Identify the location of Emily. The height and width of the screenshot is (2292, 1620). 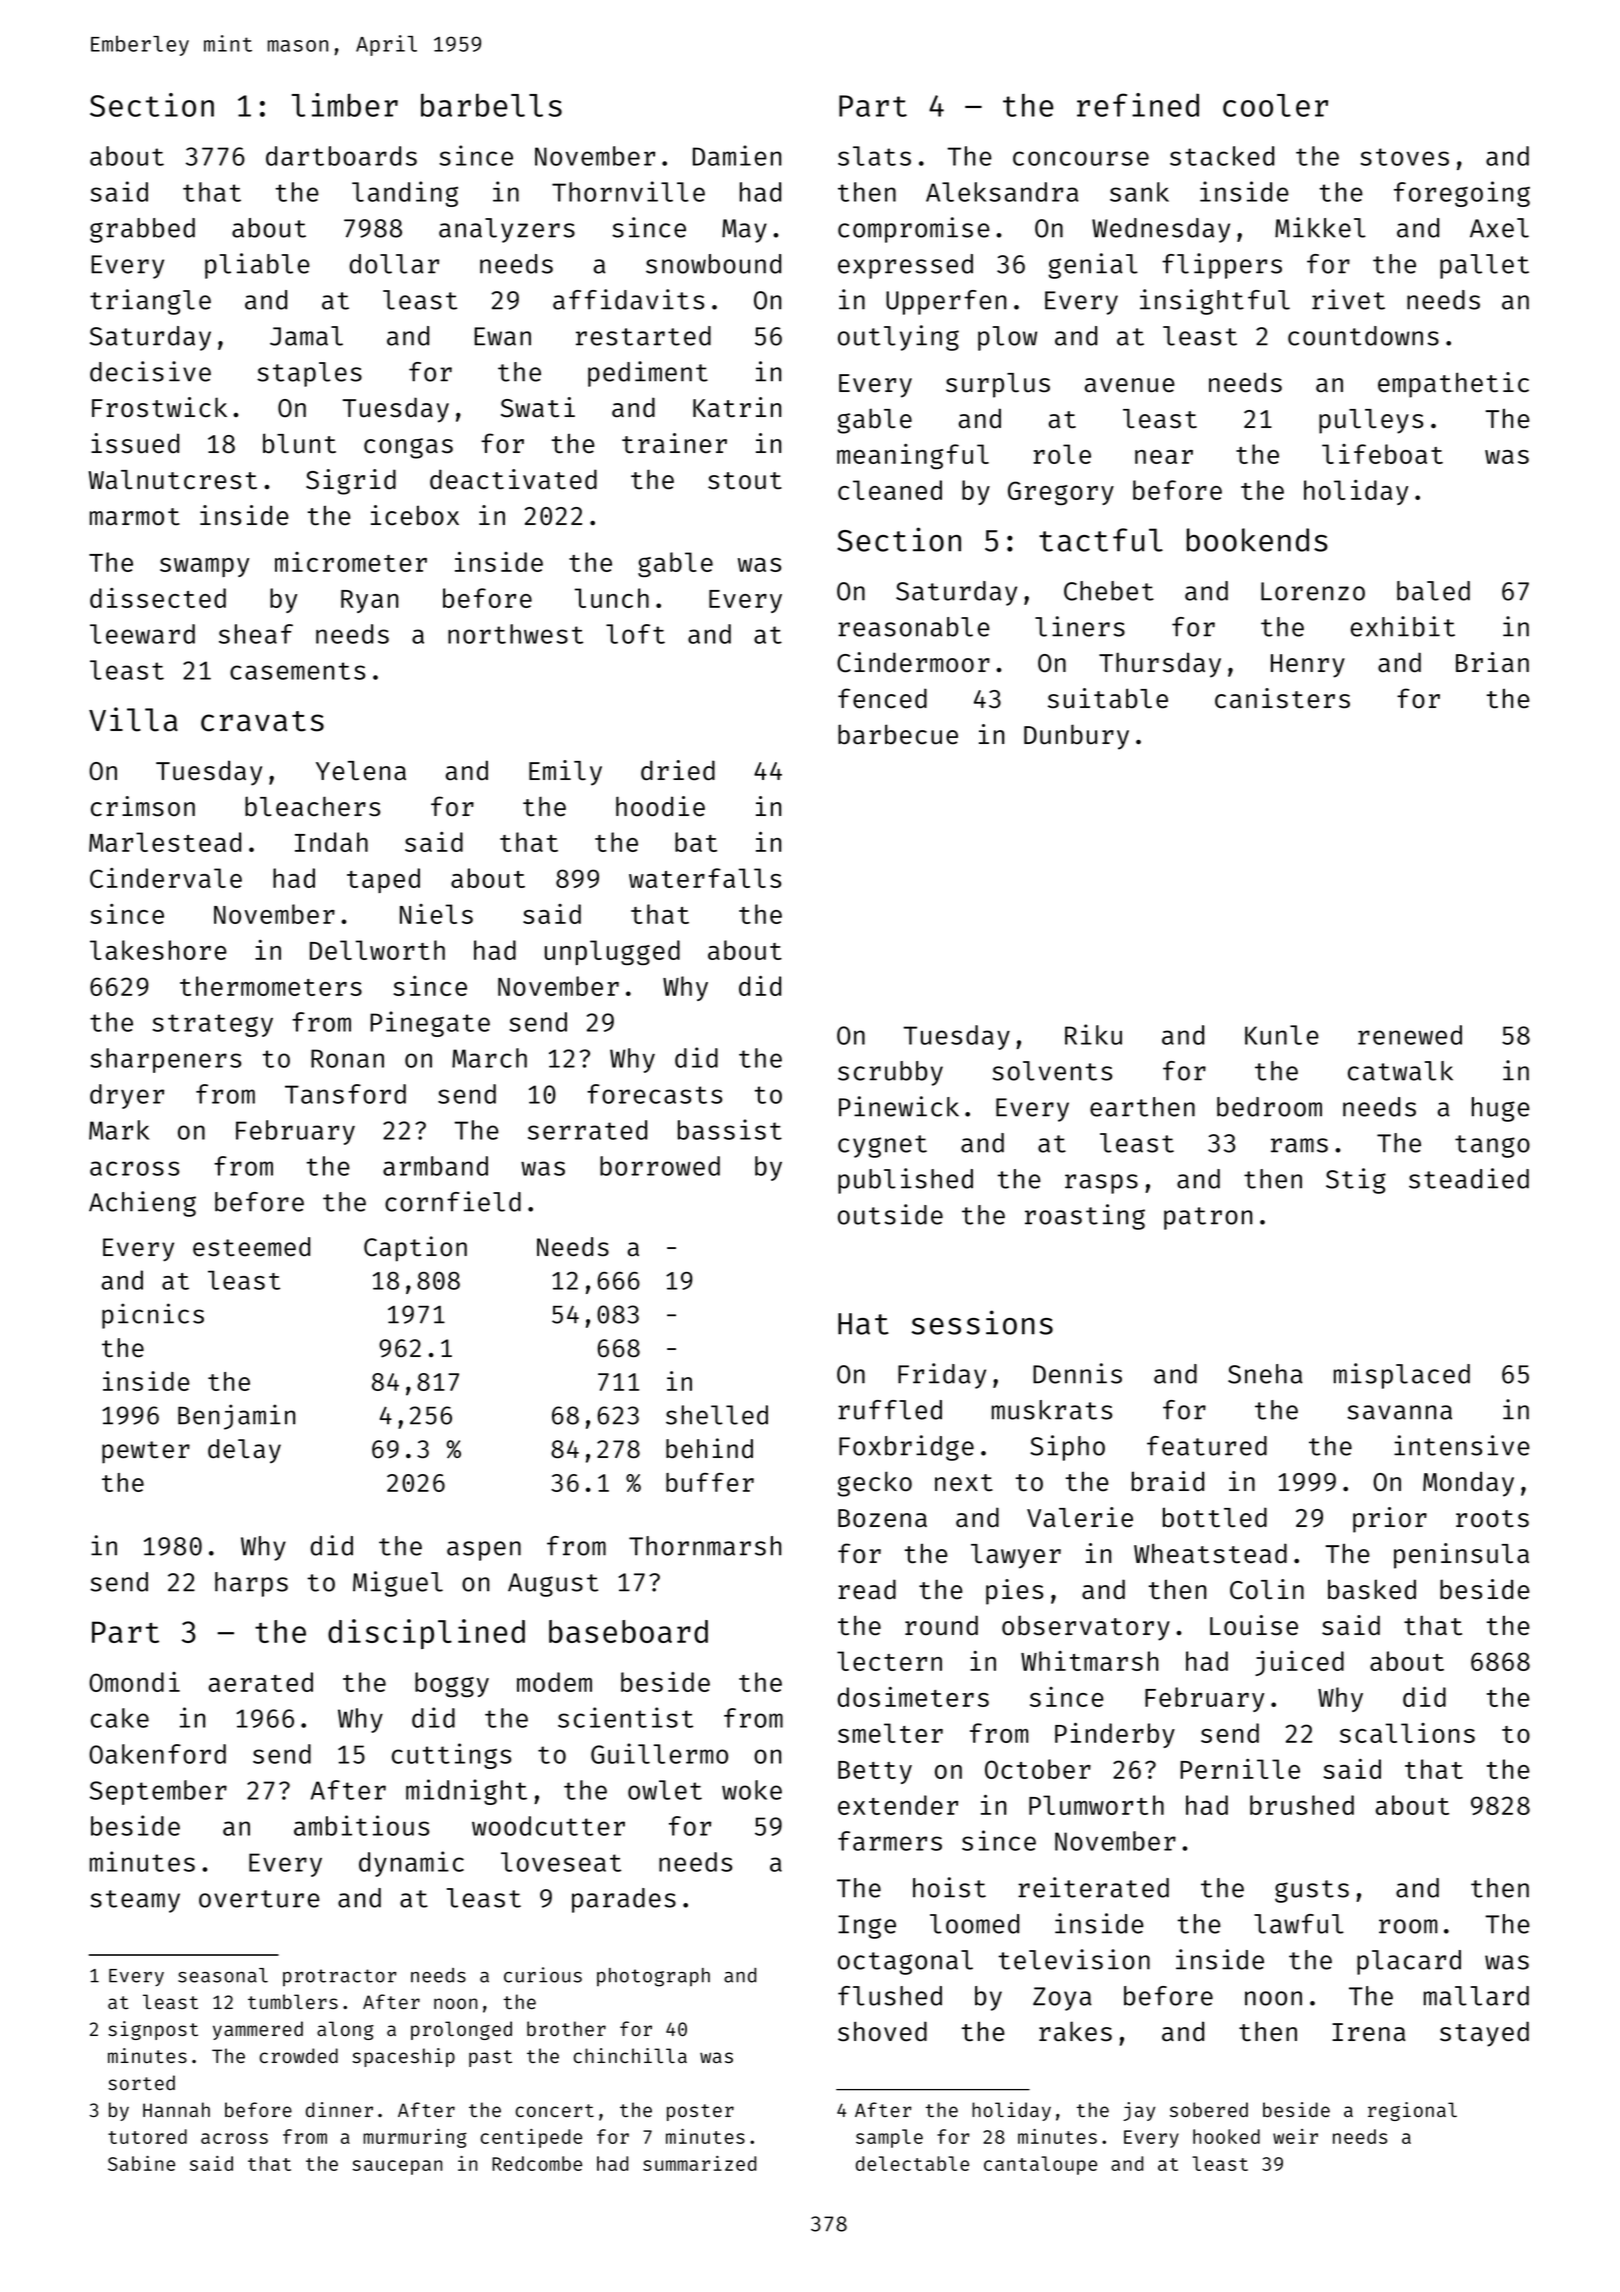
(565, 773).
